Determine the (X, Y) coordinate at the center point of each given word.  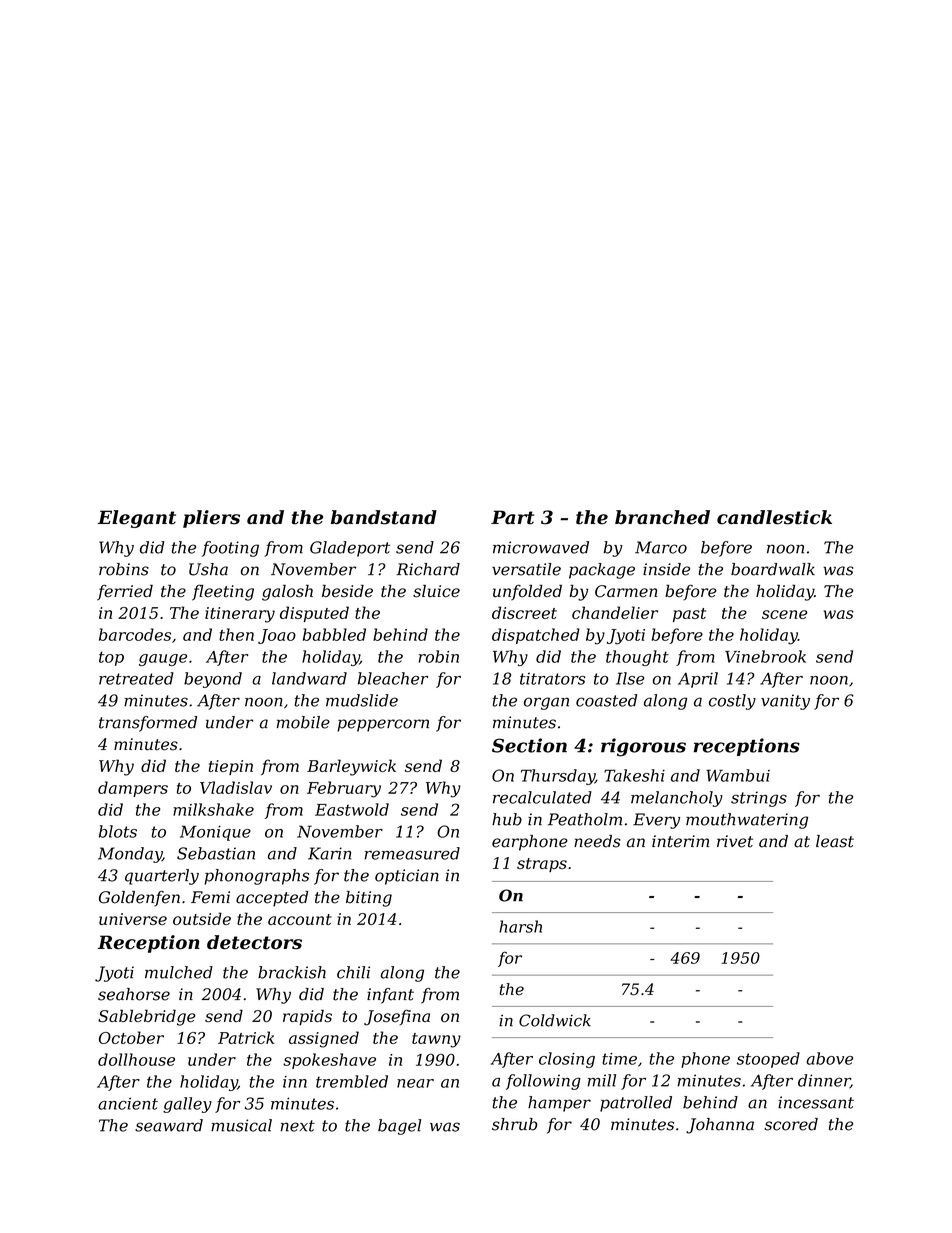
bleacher (393, 678)
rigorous (643, 747)
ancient (128, 1103)
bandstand (384, 517)
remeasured (412, 853)
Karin (329, 853)
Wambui (738, 775)
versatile (526, 569)
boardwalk (773, 569)
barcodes (135, 634)
